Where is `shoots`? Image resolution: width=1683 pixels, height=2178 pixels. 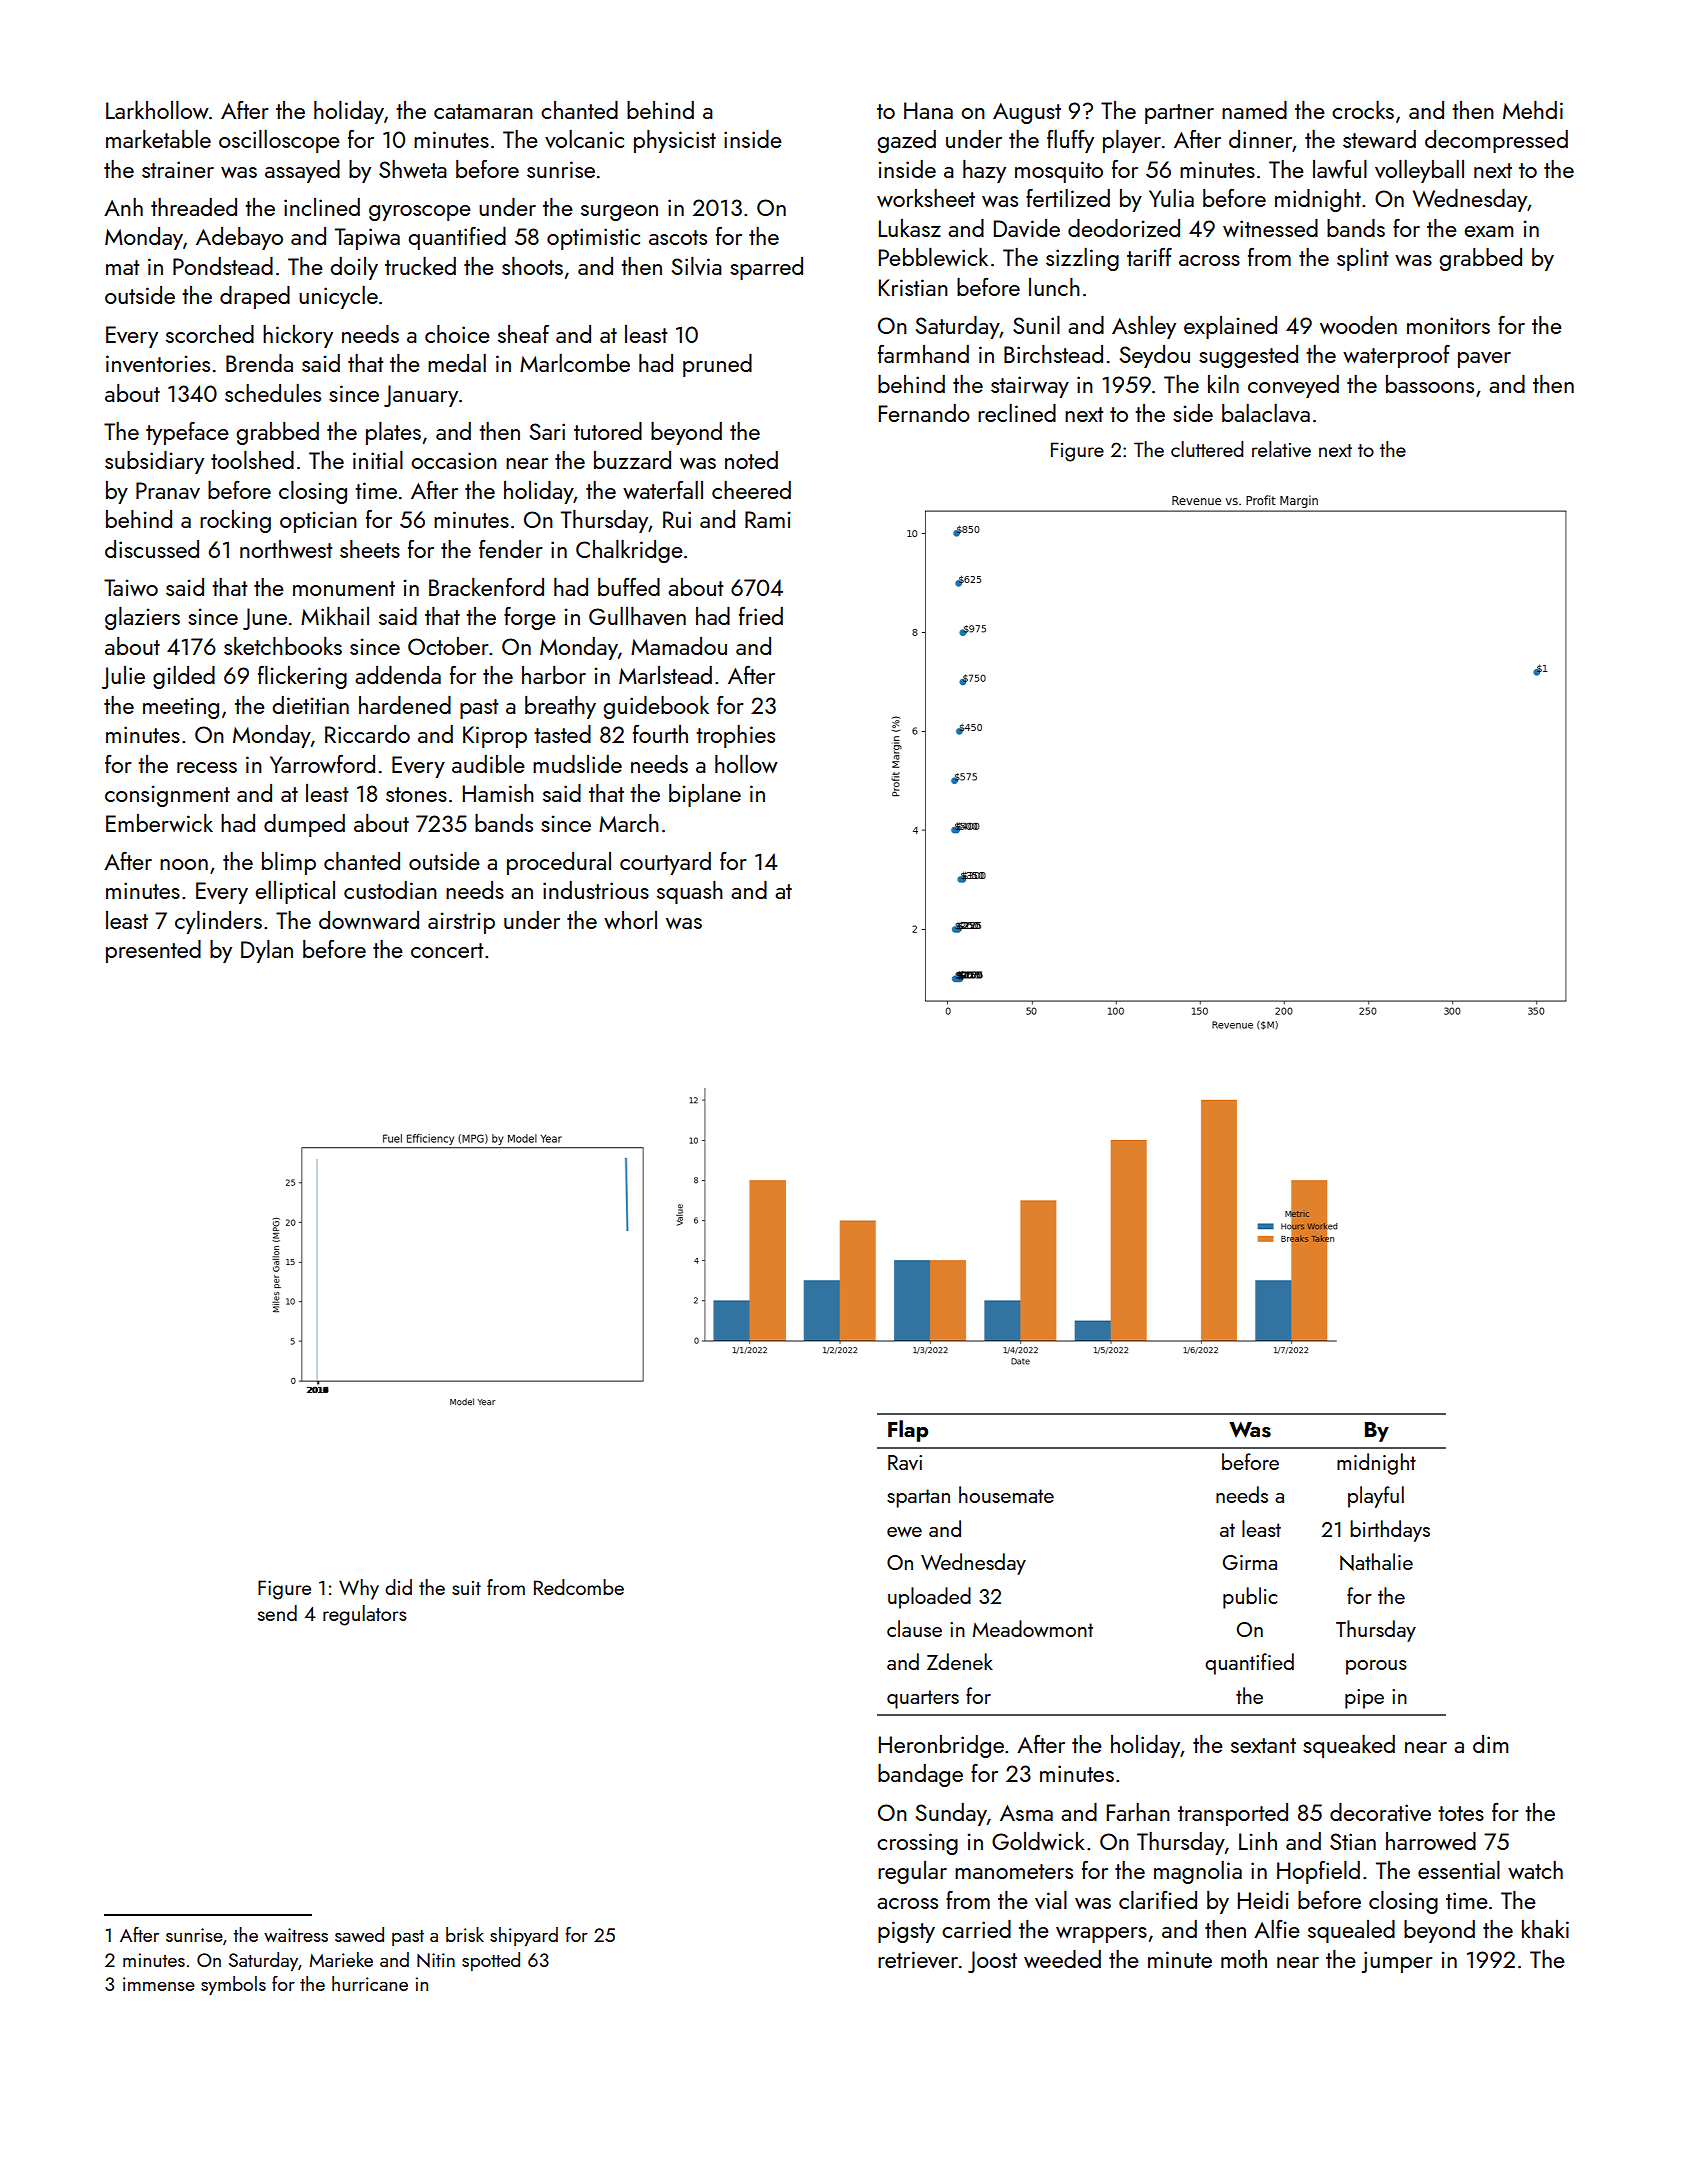
shoots is located at coordinates (532, 266).
